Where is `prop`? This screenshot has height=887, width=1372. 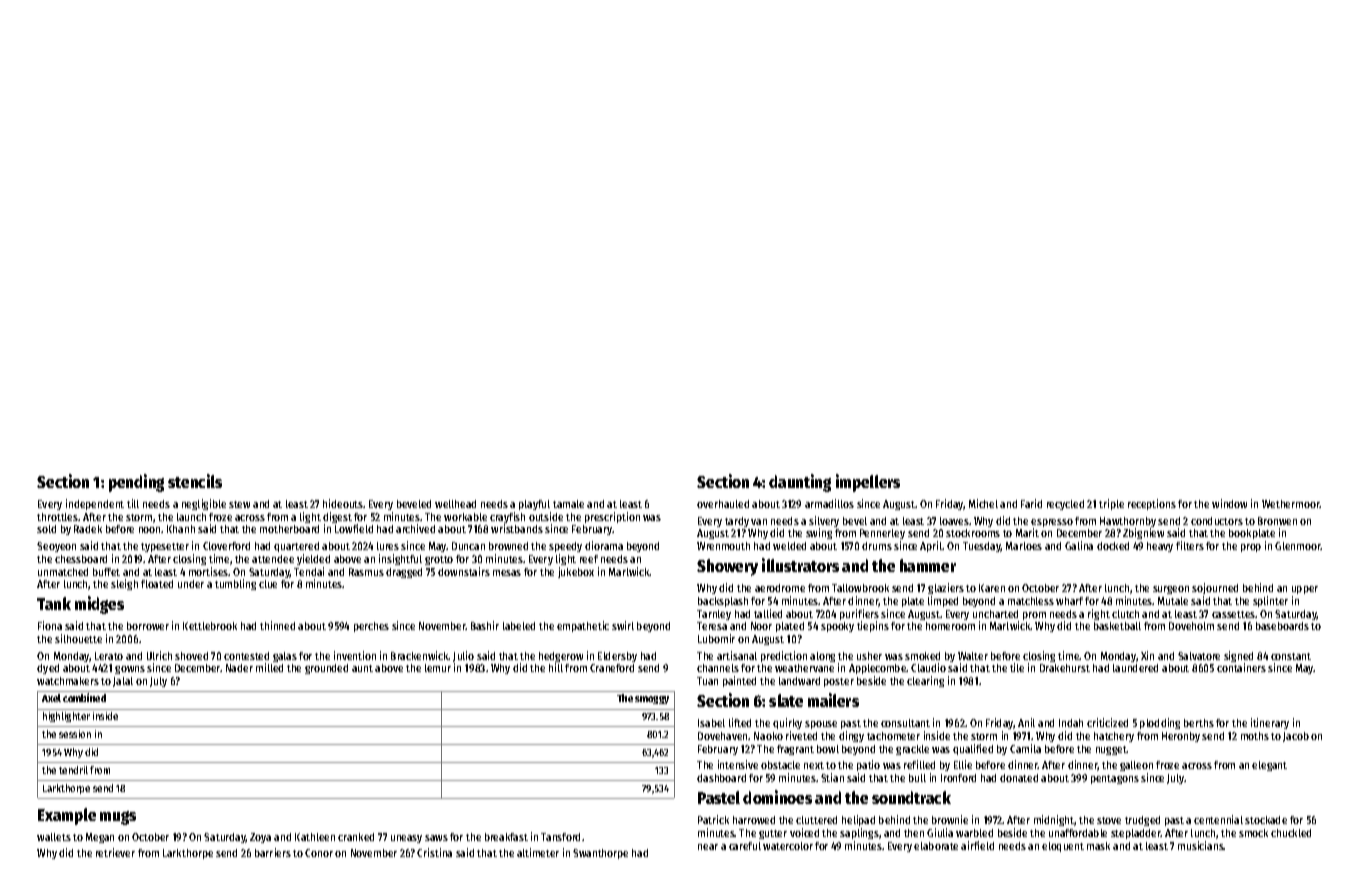
prop is located at coordinates (1251, 548).
